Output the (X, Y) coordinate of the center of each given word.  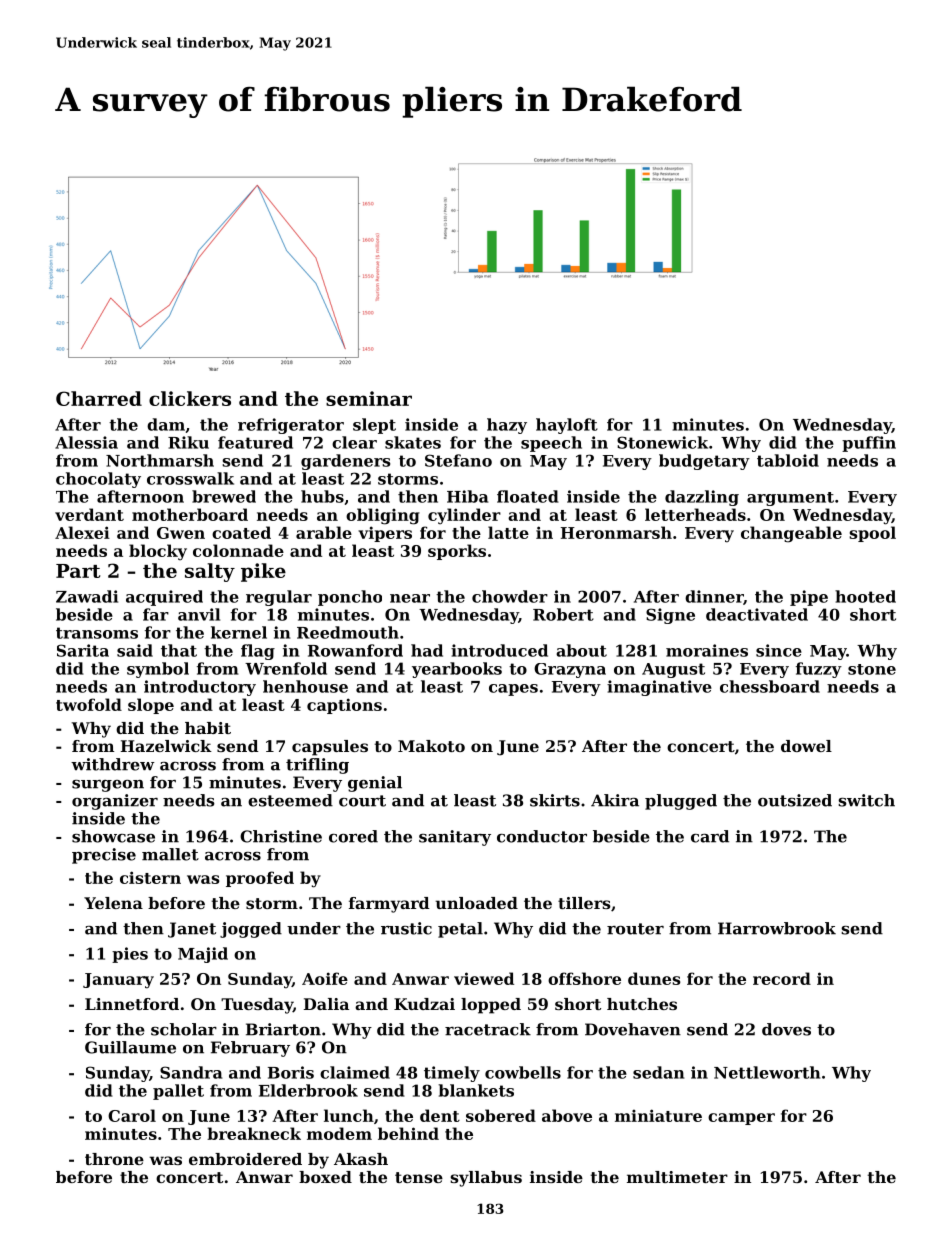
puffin (869, 444)
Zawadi (87, 596)
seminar (369, 398)
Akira (615, 800)
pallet (178, 1092)
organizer (115, 802)
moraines (707, 650)
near (410, 598)
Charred (99, 398)
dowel (806, 746)
